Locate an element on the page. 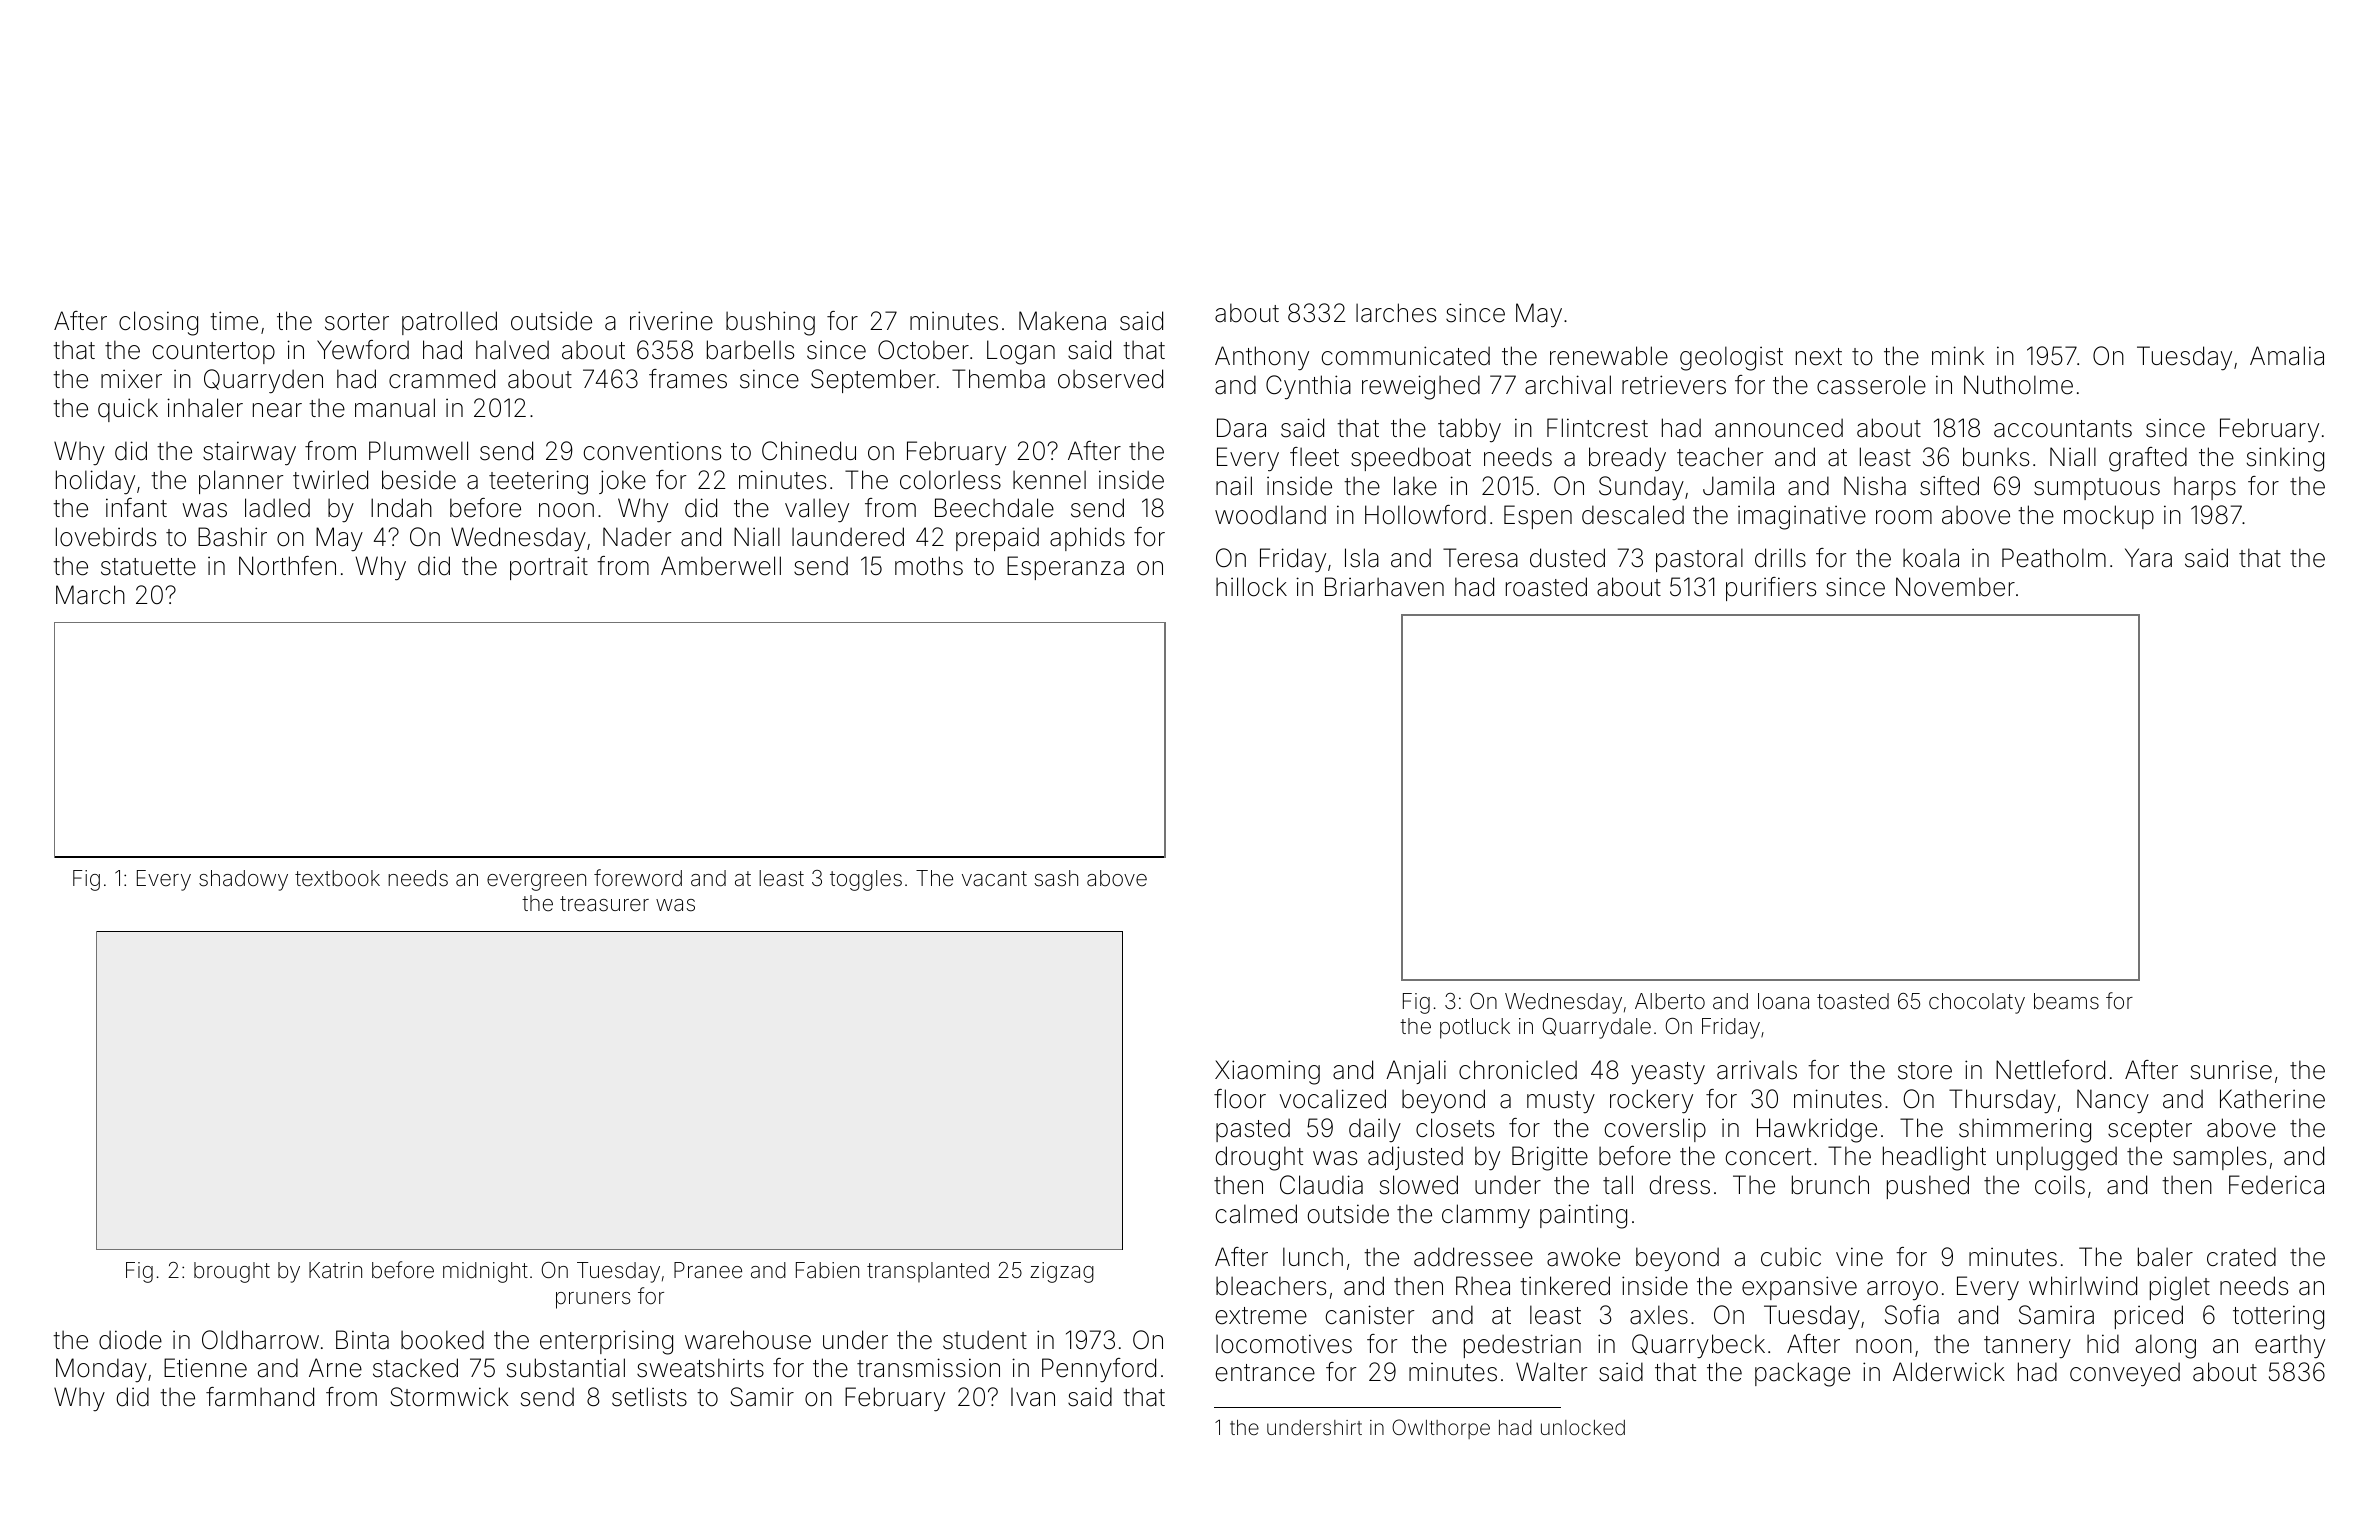 This page has width=2380, height=1540. Amalia is located at coordinates (2287, 356).
